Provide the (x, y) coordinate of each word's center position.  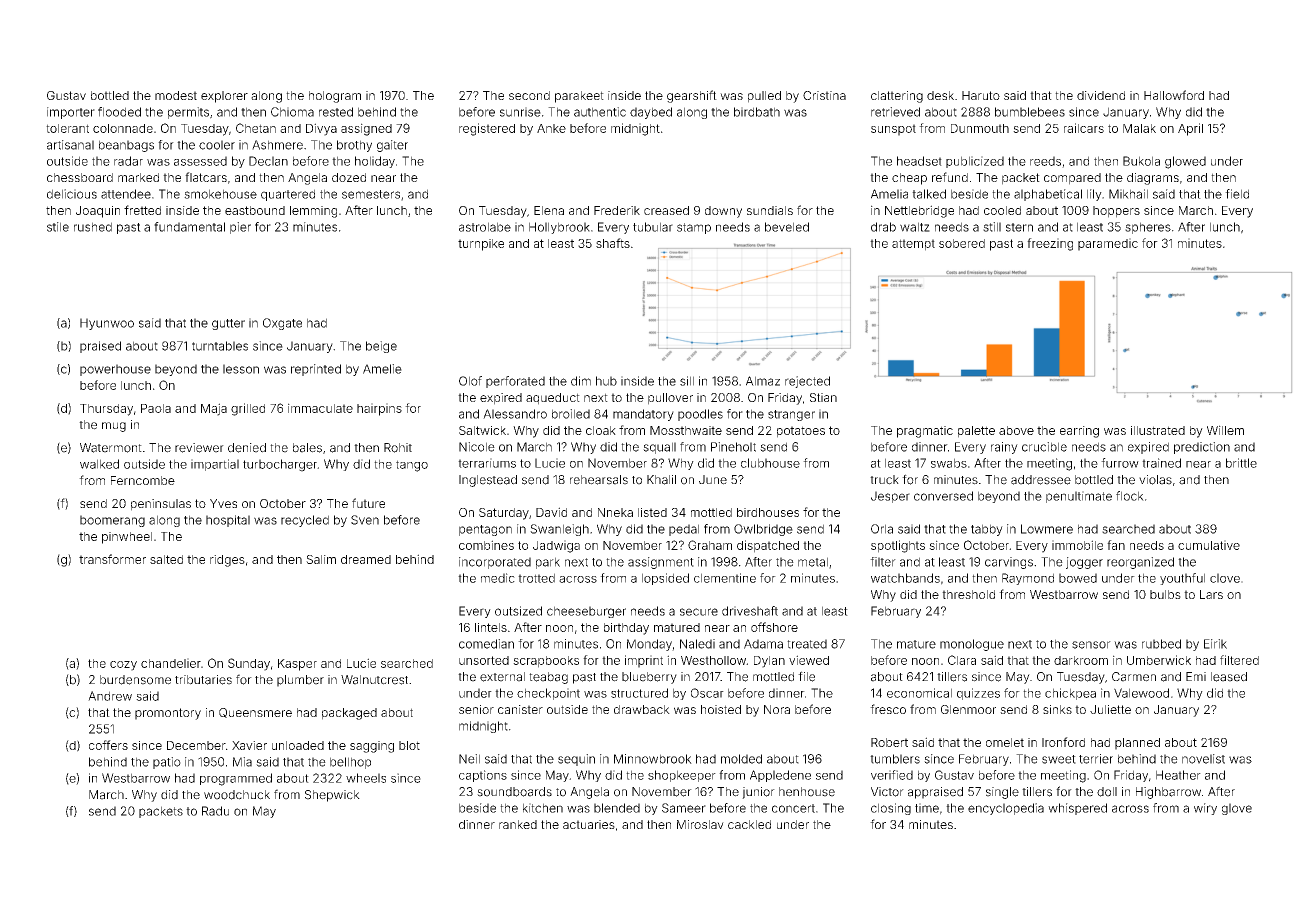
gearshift (692, 96)
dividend (1101, 95)
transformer (112, 559)
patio (167, 763)
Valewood (1141, 693)
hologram (335, 97)
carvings (1009, 563)
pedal (684, 530)
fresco (888, 709)
